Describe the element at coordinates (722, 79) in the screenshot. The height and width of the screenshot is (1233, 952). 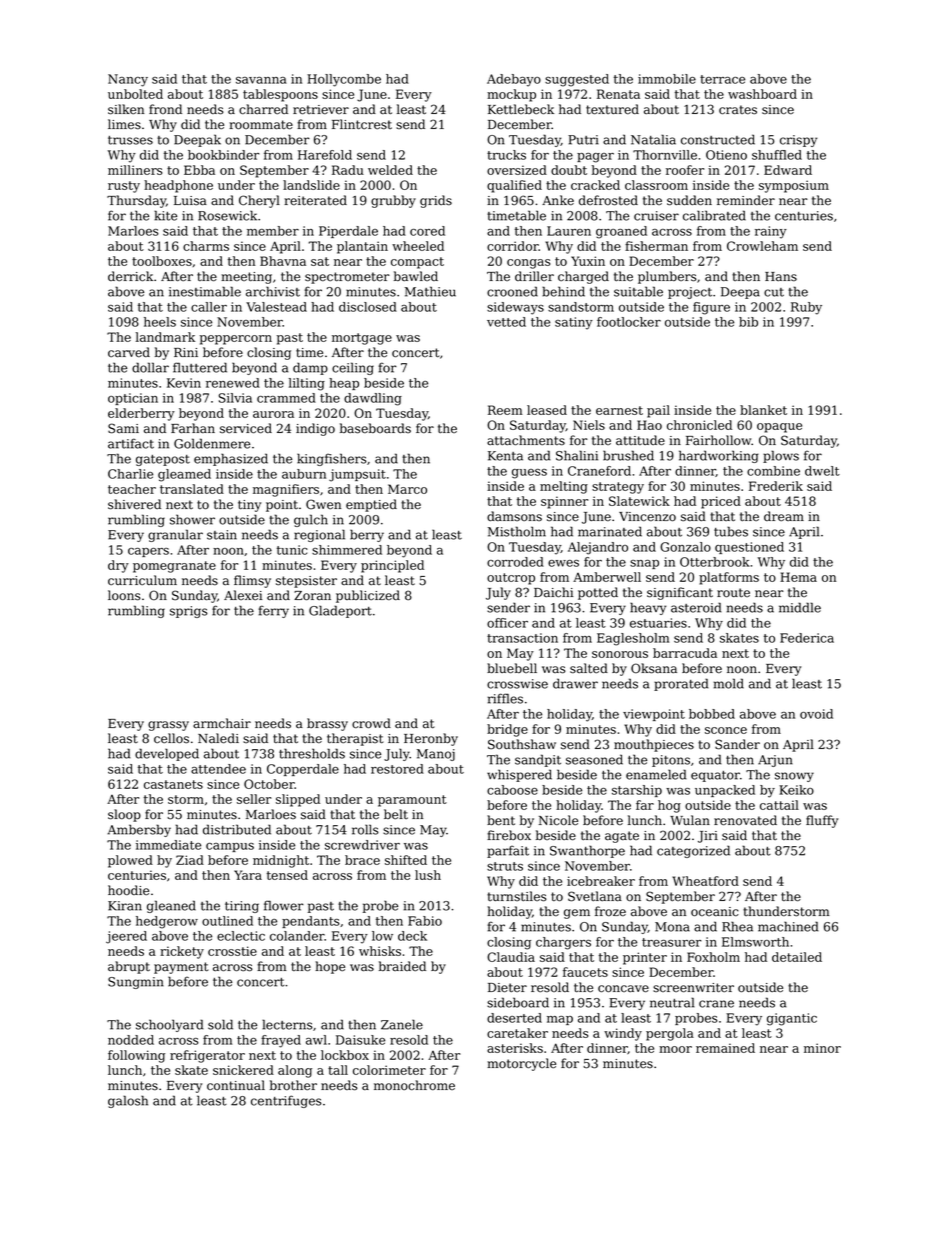
I see `terrace` at that location.
